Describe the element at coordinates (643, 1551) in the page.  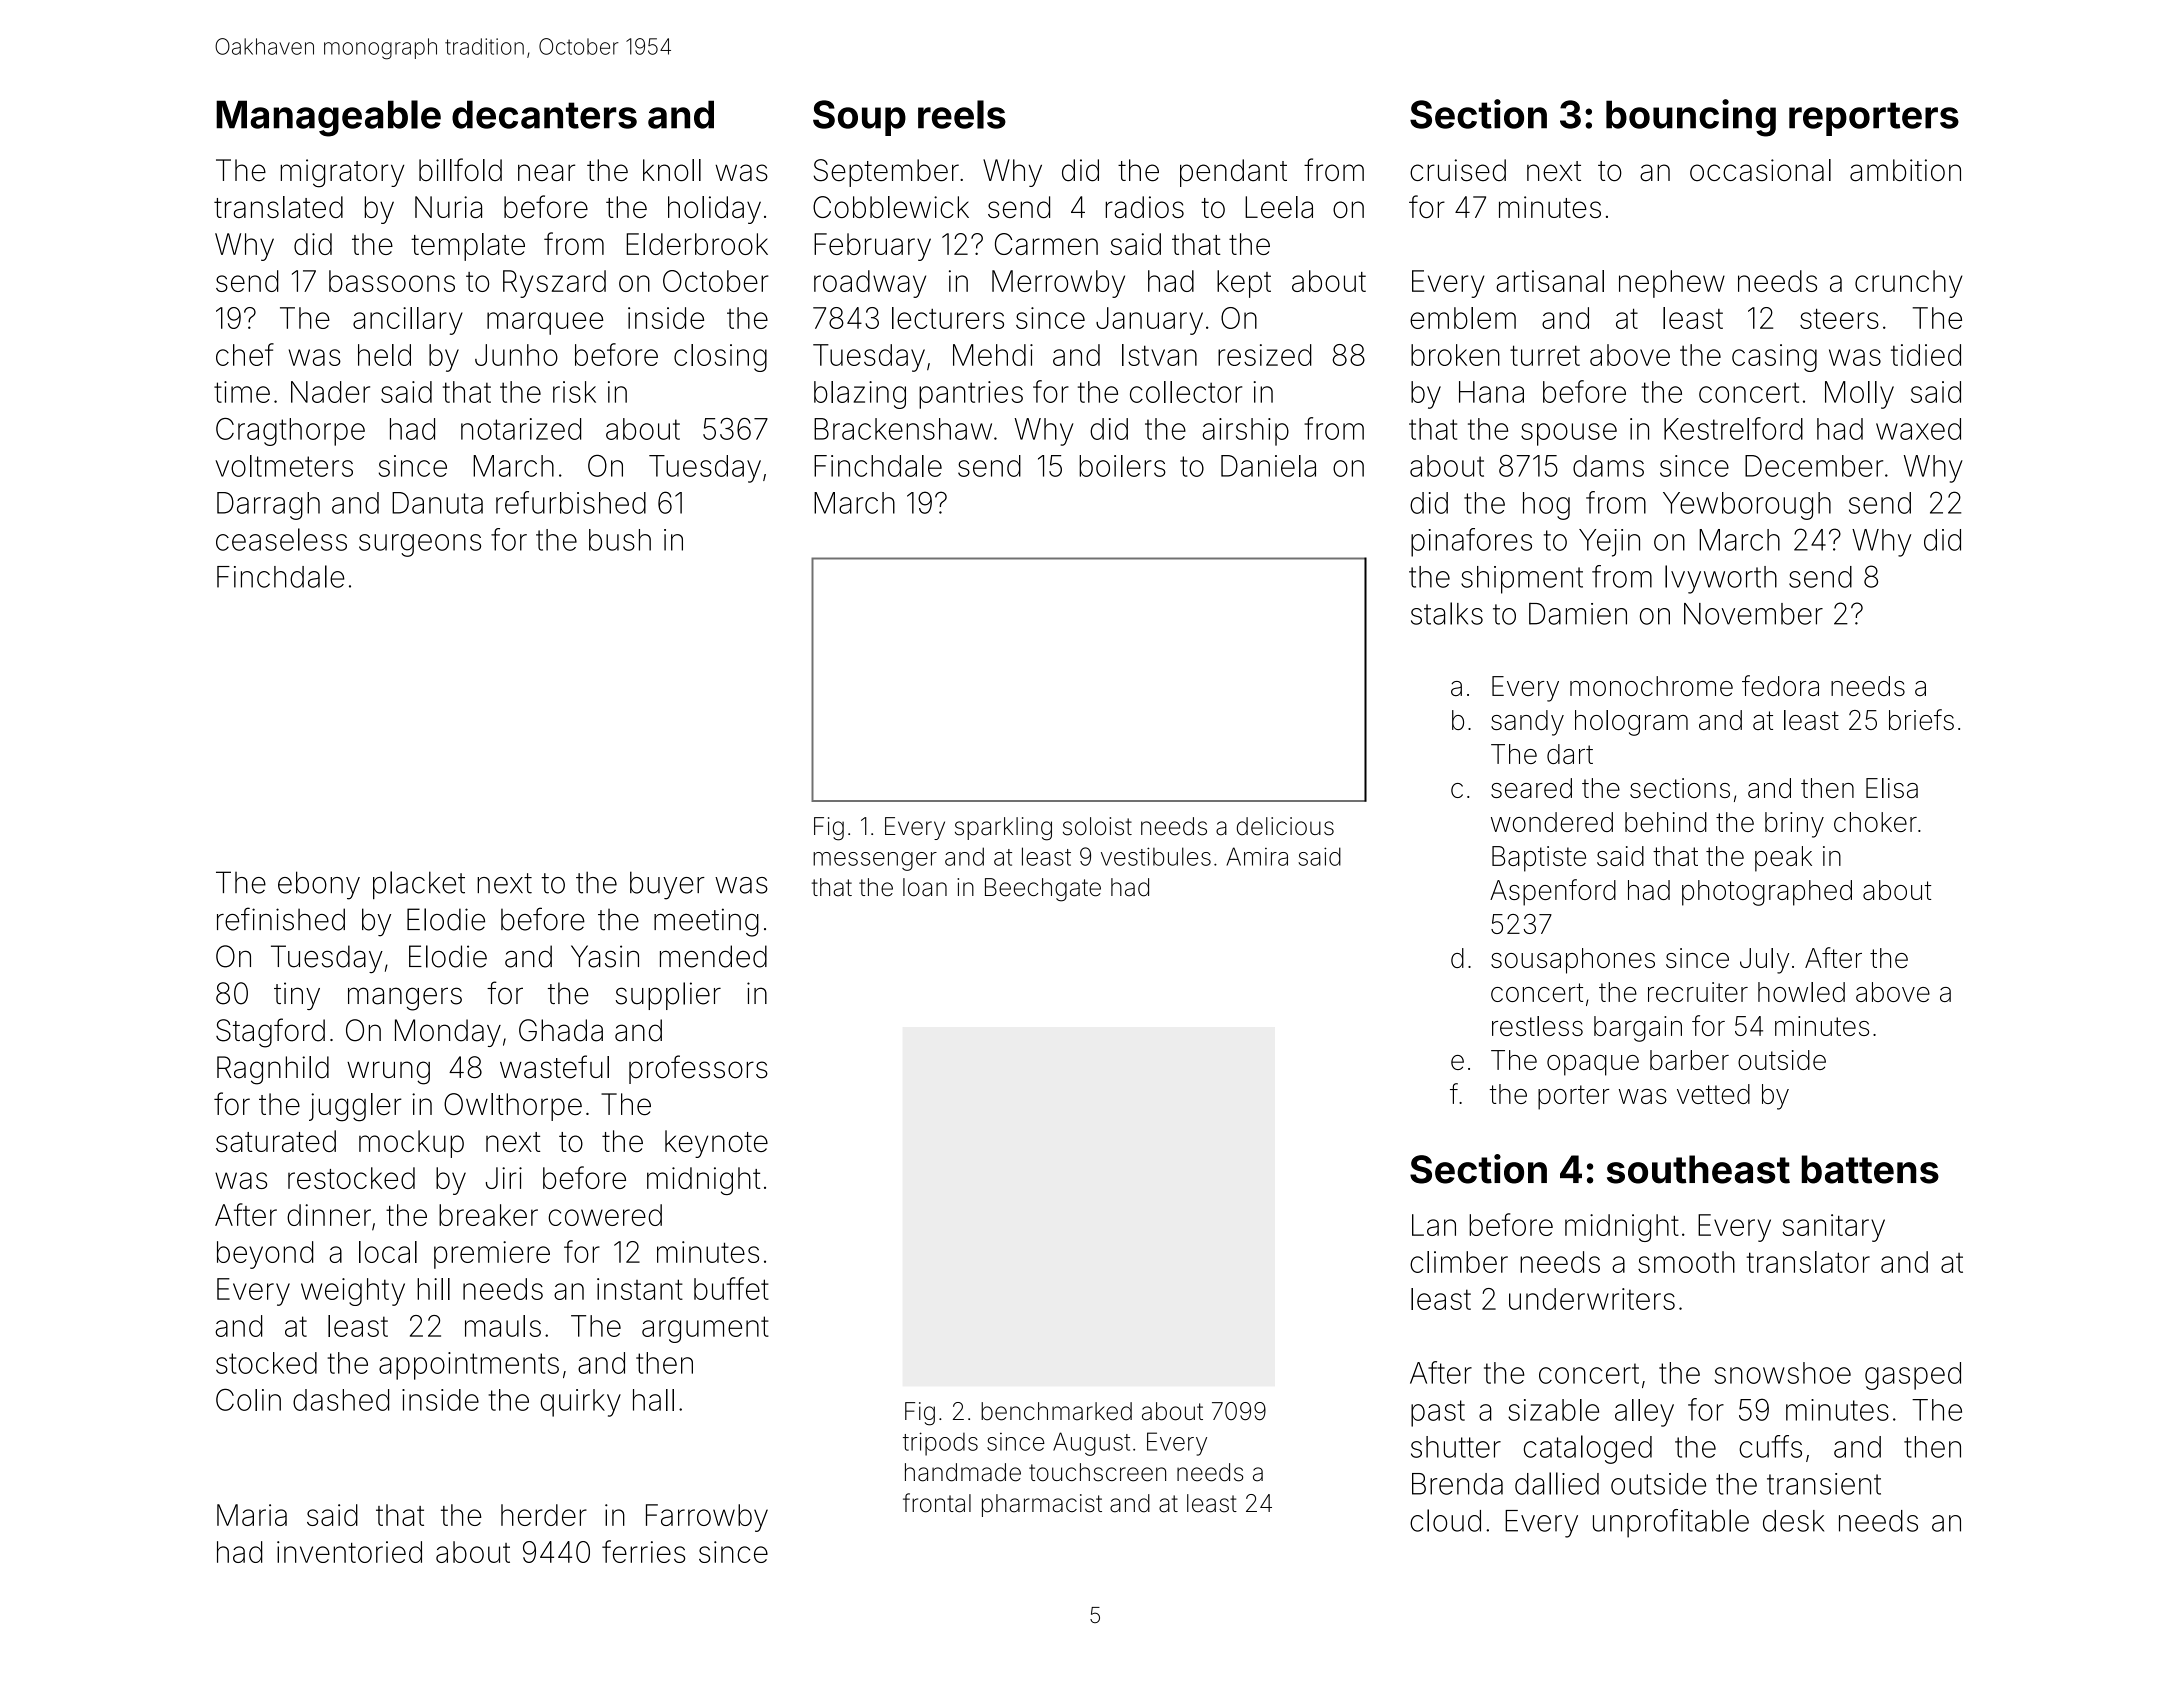
I see `ferries` at that location.
